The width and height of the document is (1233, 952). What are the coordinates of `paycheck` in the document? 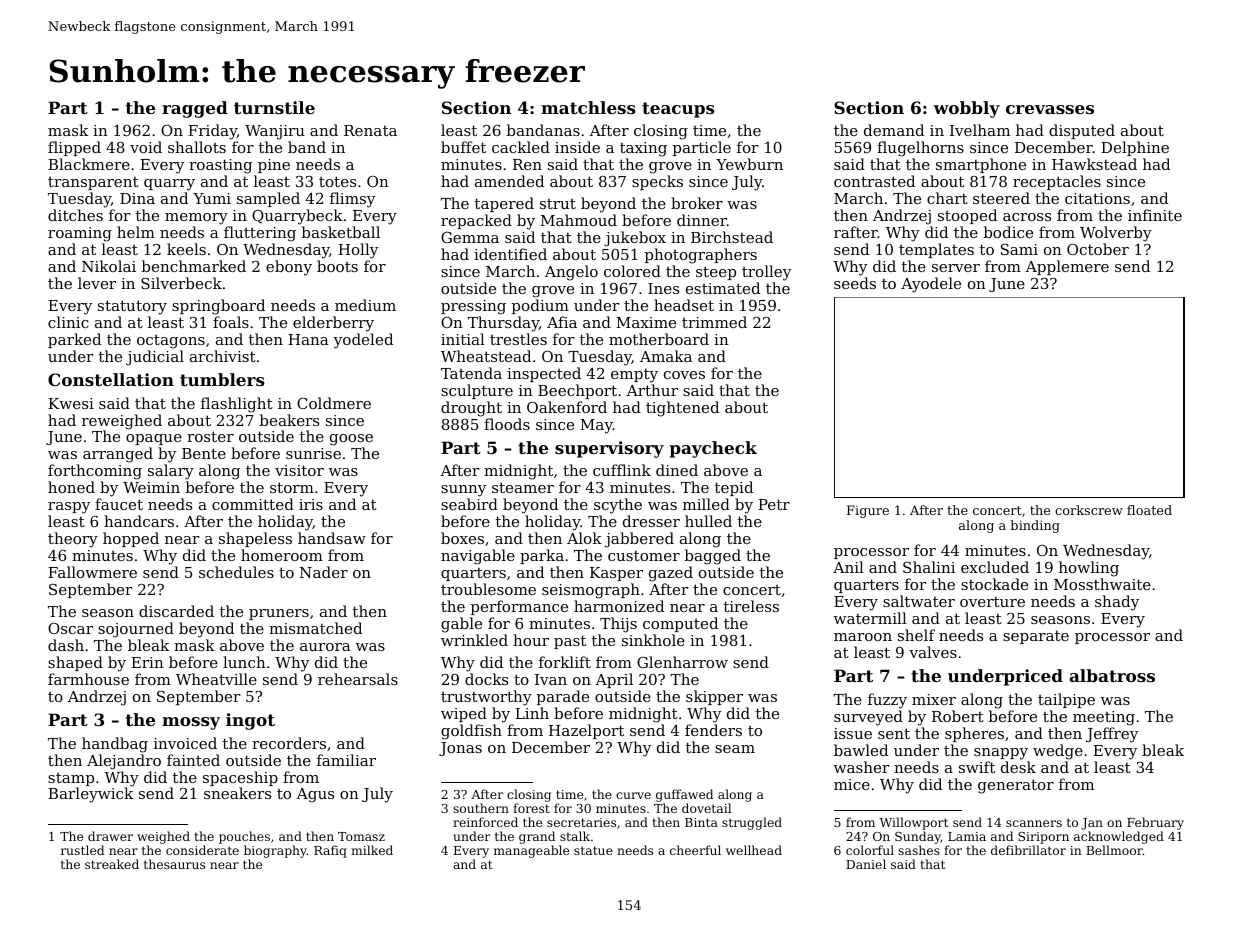 It's located at (713, 449).
